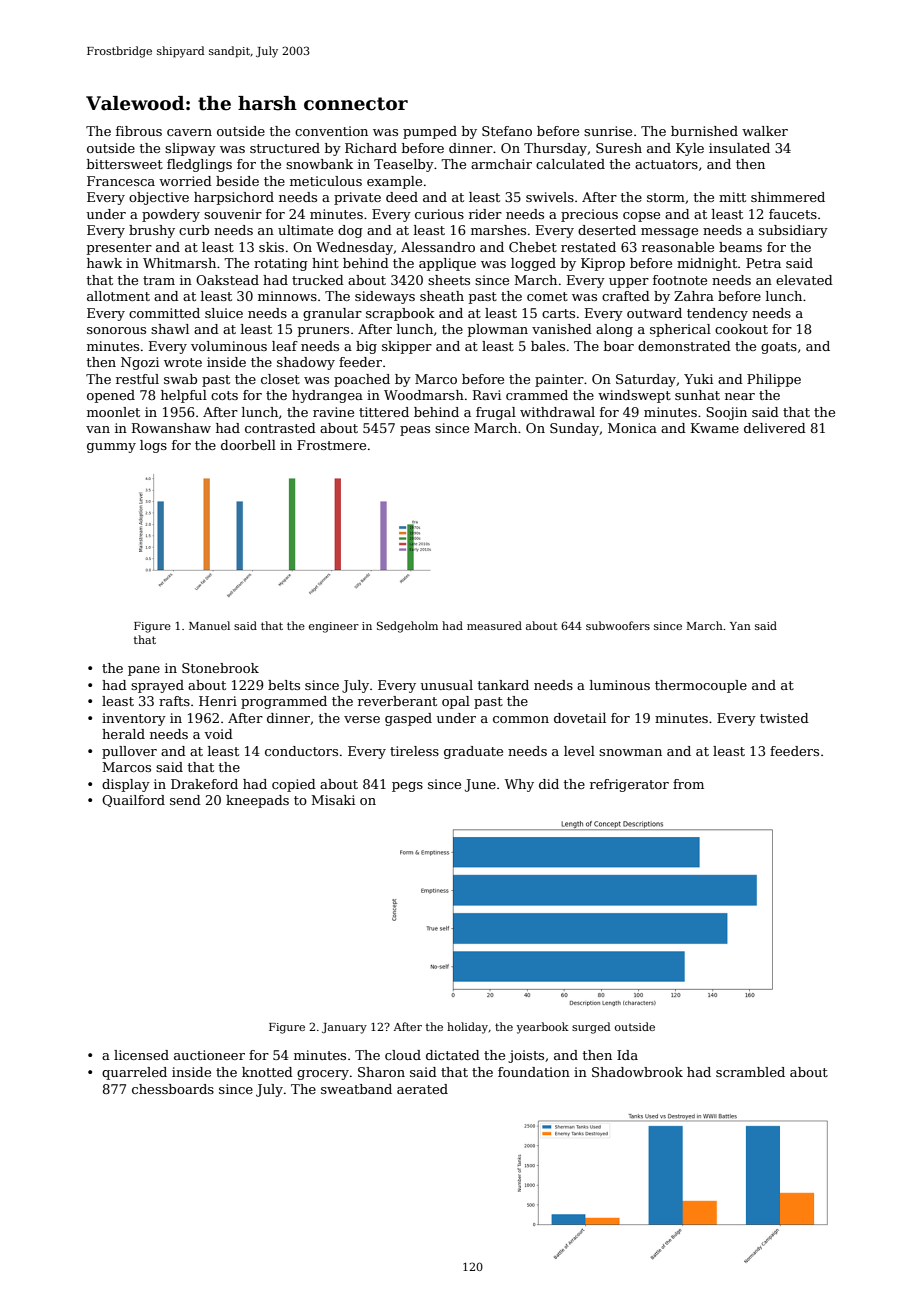 The width and height of the screenshot is (924, 1308). Describe the element at coordinates (688, 784) in the screenshot. I see `from` at that location.
